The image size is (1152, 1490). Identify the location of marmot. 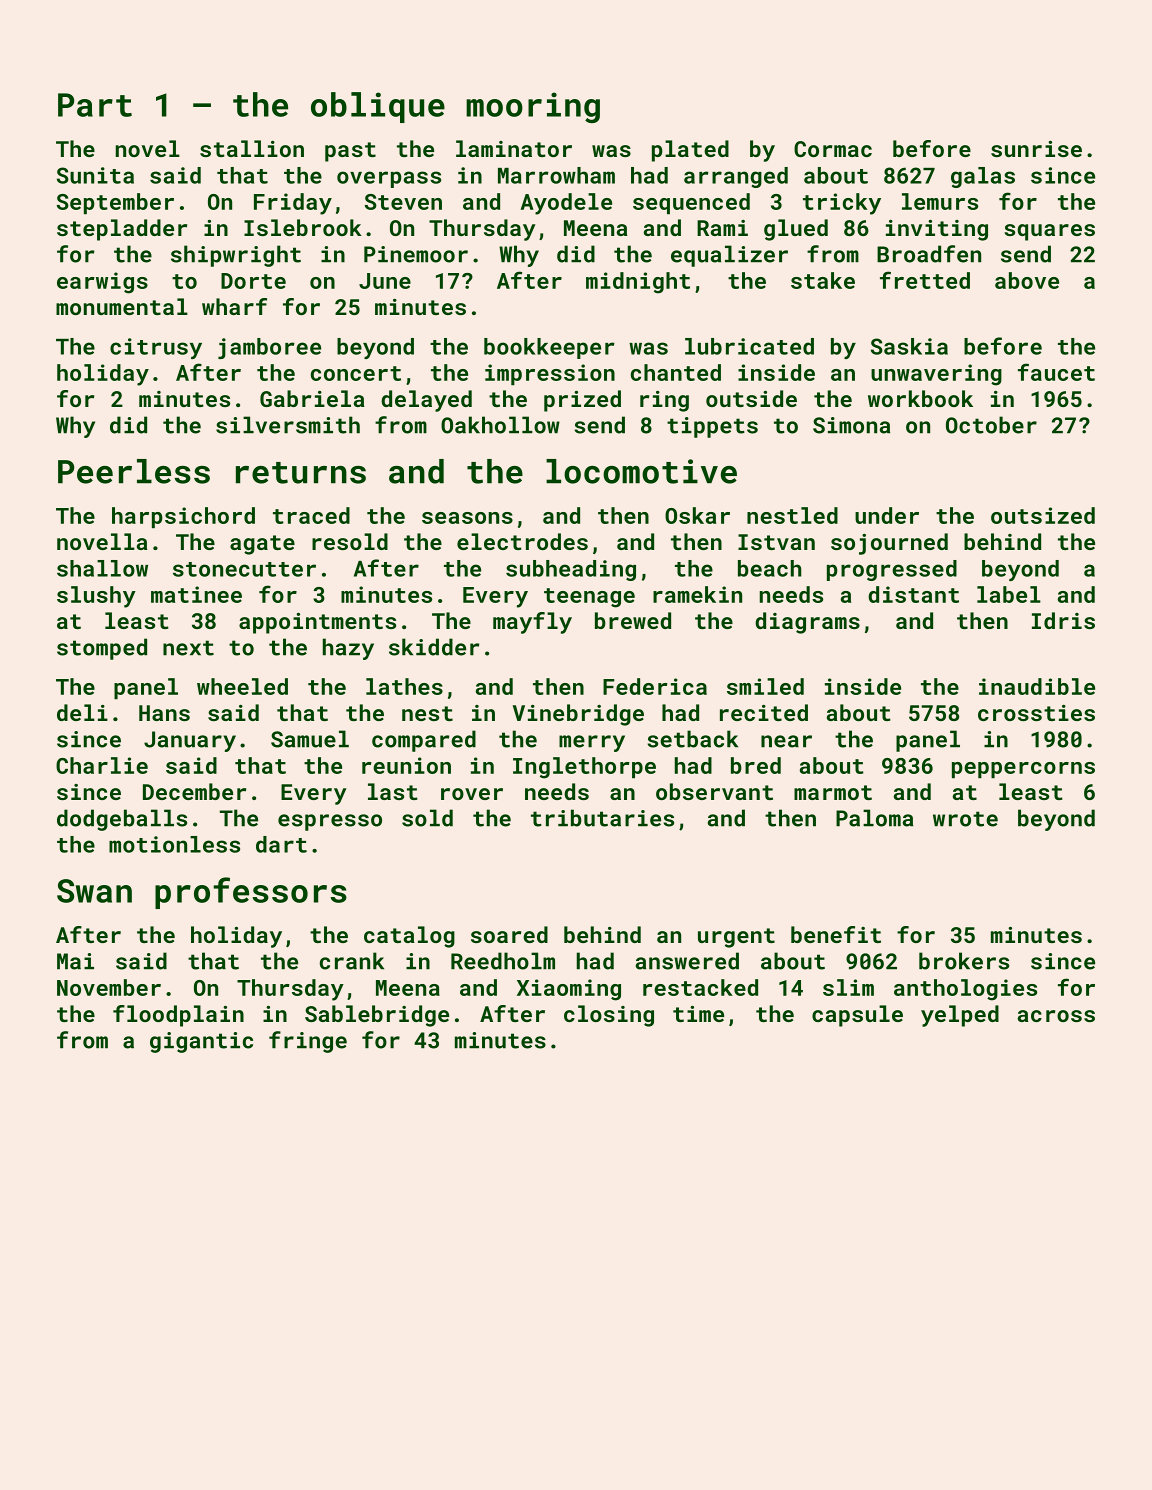
(833, 792).
